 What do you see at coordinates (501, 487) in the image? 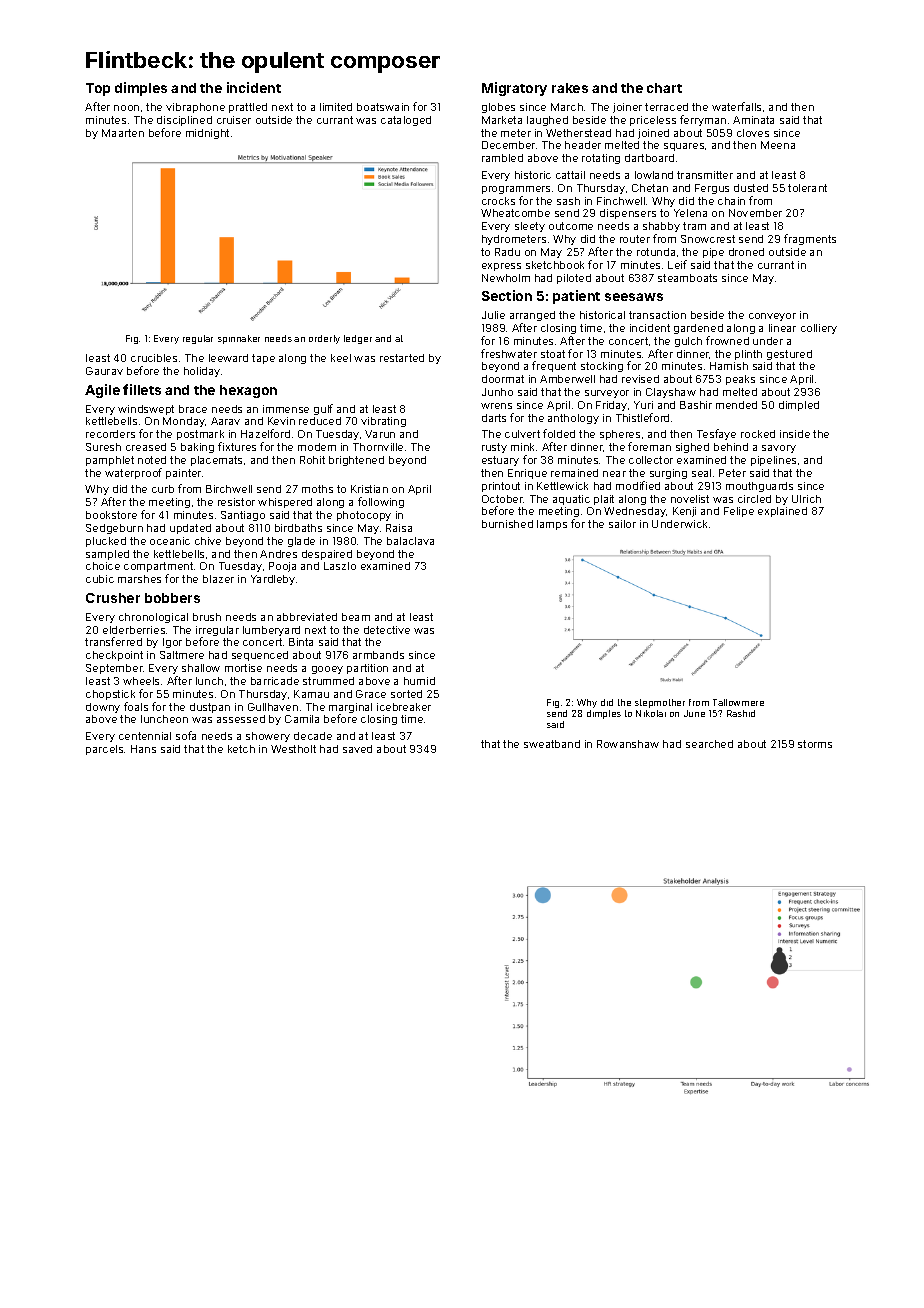
I see `printout` at bounding box center [501, 487].
